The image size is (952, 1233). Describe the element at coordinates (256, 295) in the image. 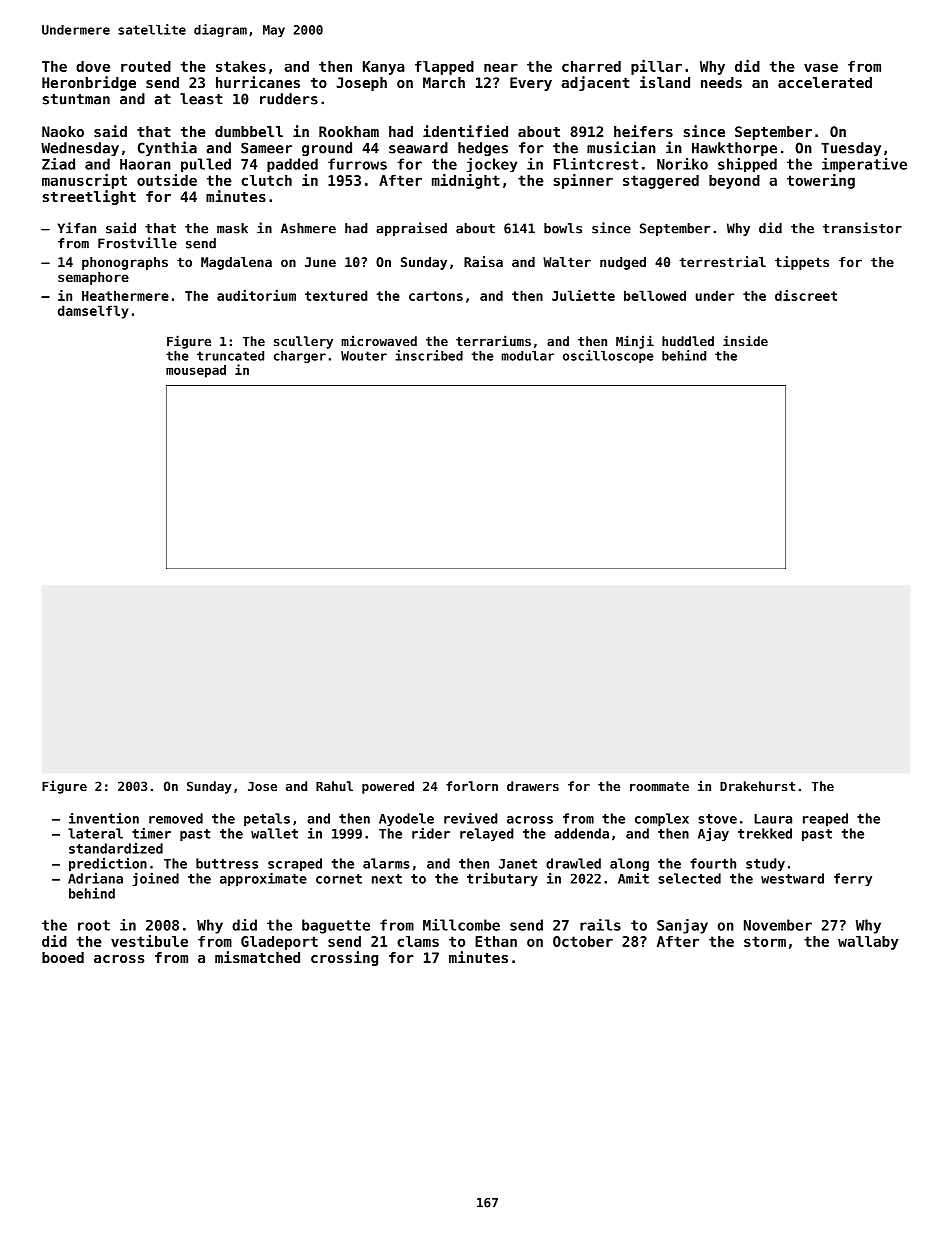

I see `auditorium` at that location.
